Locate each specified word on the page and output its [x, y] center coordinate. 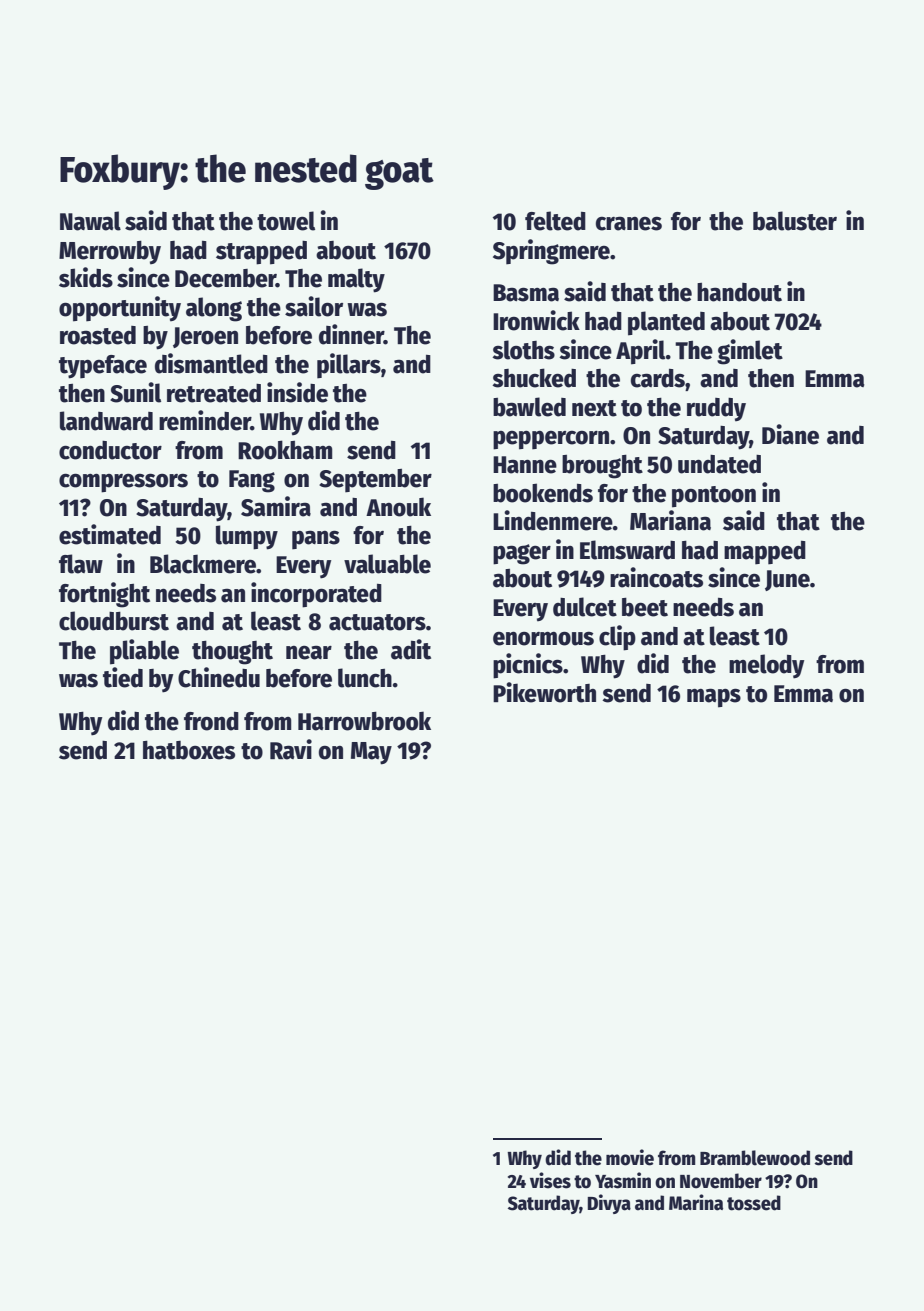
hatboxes [189, 750]
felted [555, 221]
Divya [609, 1204]
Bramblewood [755, 1158]
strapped [261, 253]
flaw [81, 564]
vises [550, 1180]
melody [766, 666]
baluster [795, 221]
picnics [528, 666]
